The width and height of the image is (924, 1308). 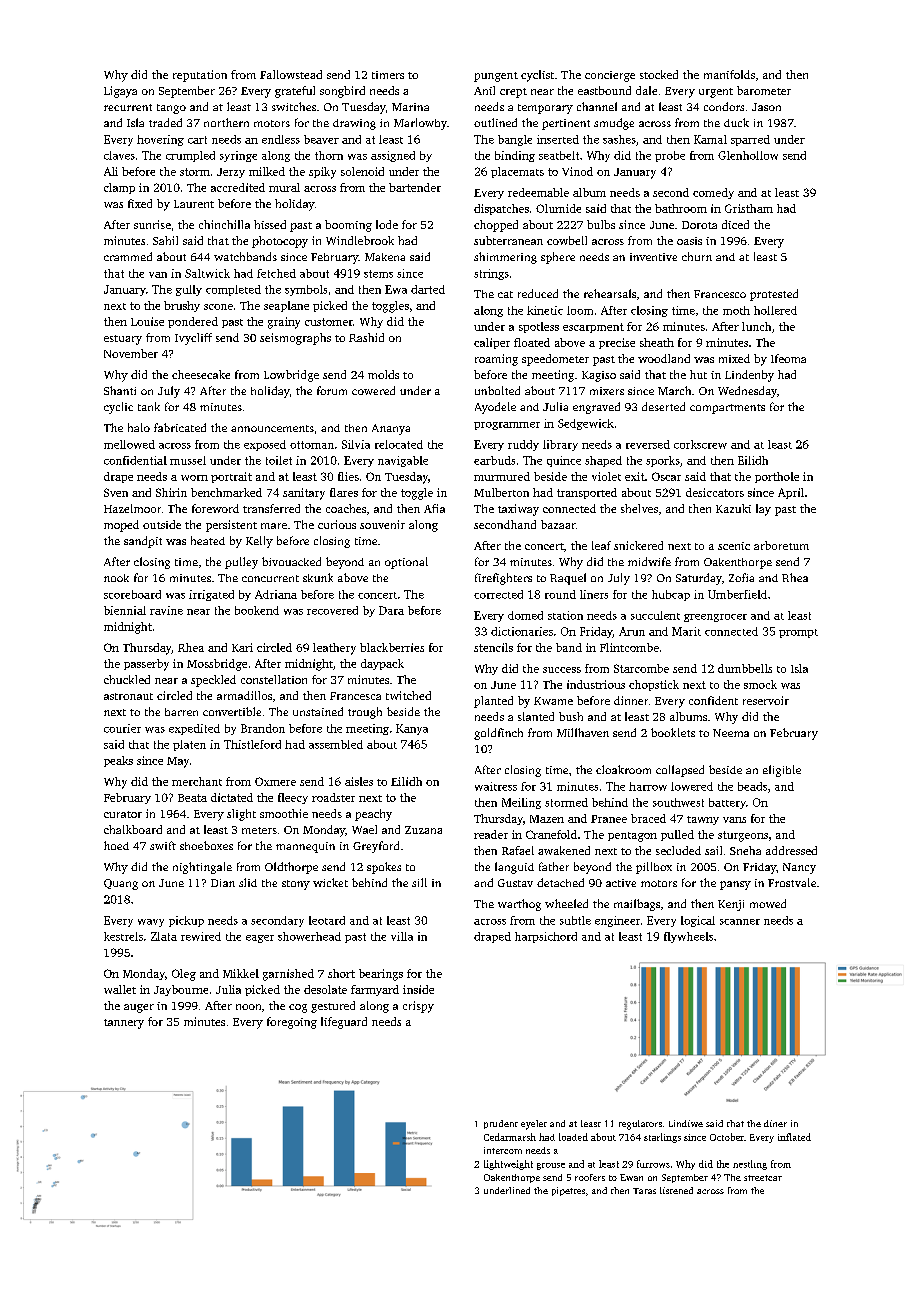 What do you see at coordinates (124, 1024) in the image?
I see `tannery` at bounding box center [124, 1024].
